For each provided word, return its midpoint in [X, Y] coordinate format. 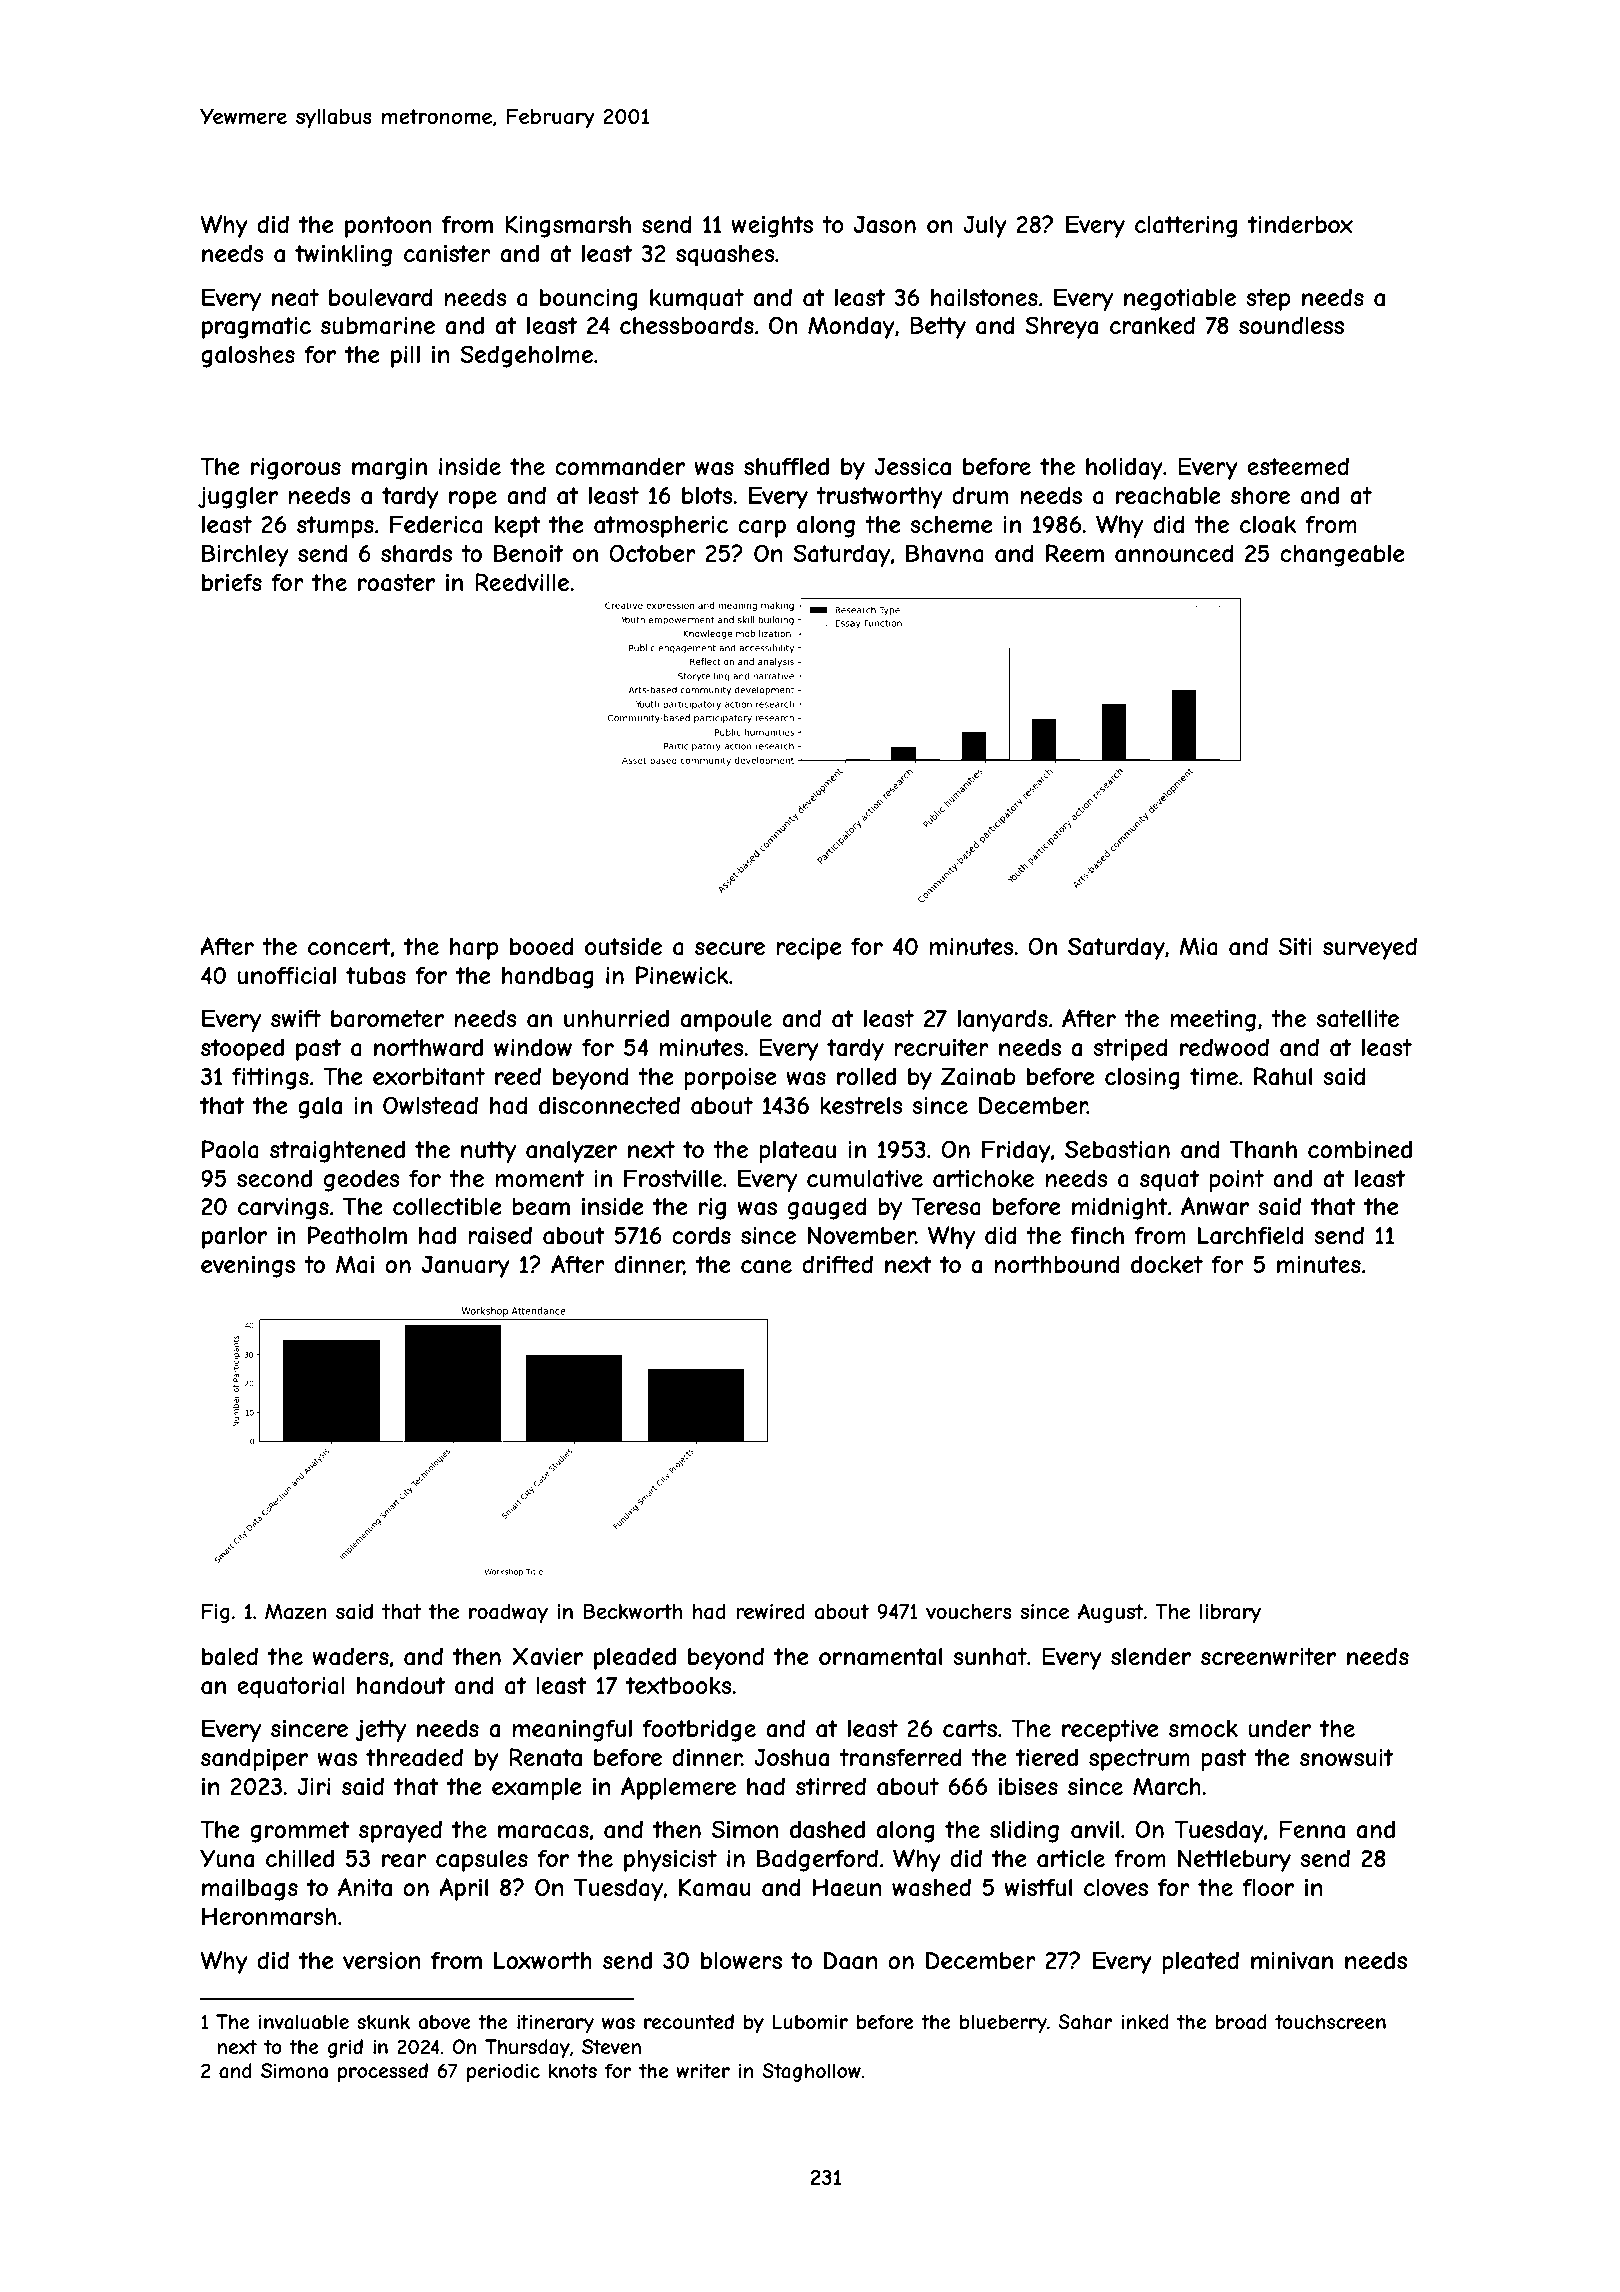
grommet [300, 1832]
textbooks [679, 1685]
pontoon [388, 227]
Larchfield [1251, 1235]
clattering [1186, 227]
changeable [1342, 556]
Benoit [528, 553]
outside [623, 946]
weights [772, 227]
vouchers [969, 1611]
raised [500, 1235]
